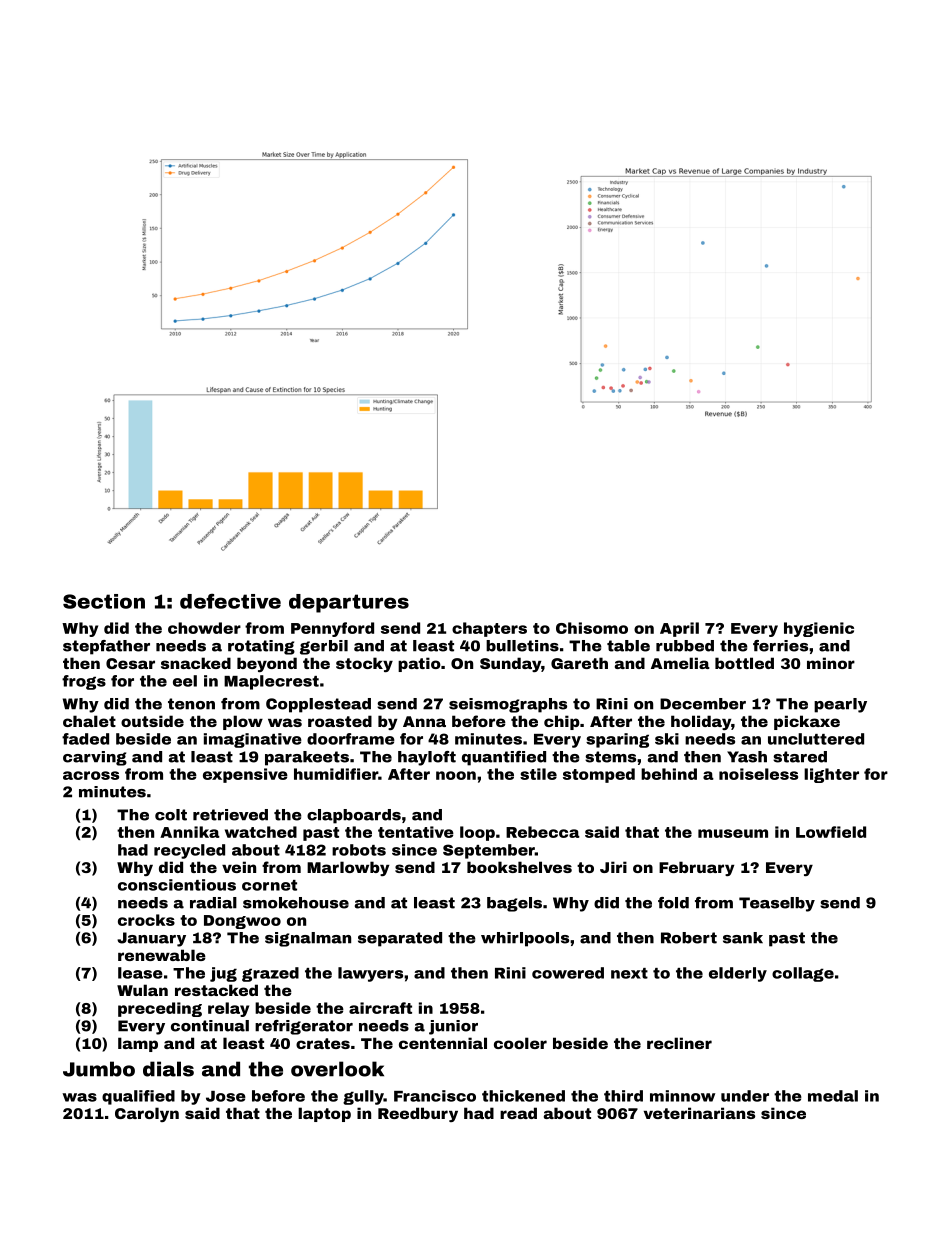  I want to click on lease, so click(140, 973).
